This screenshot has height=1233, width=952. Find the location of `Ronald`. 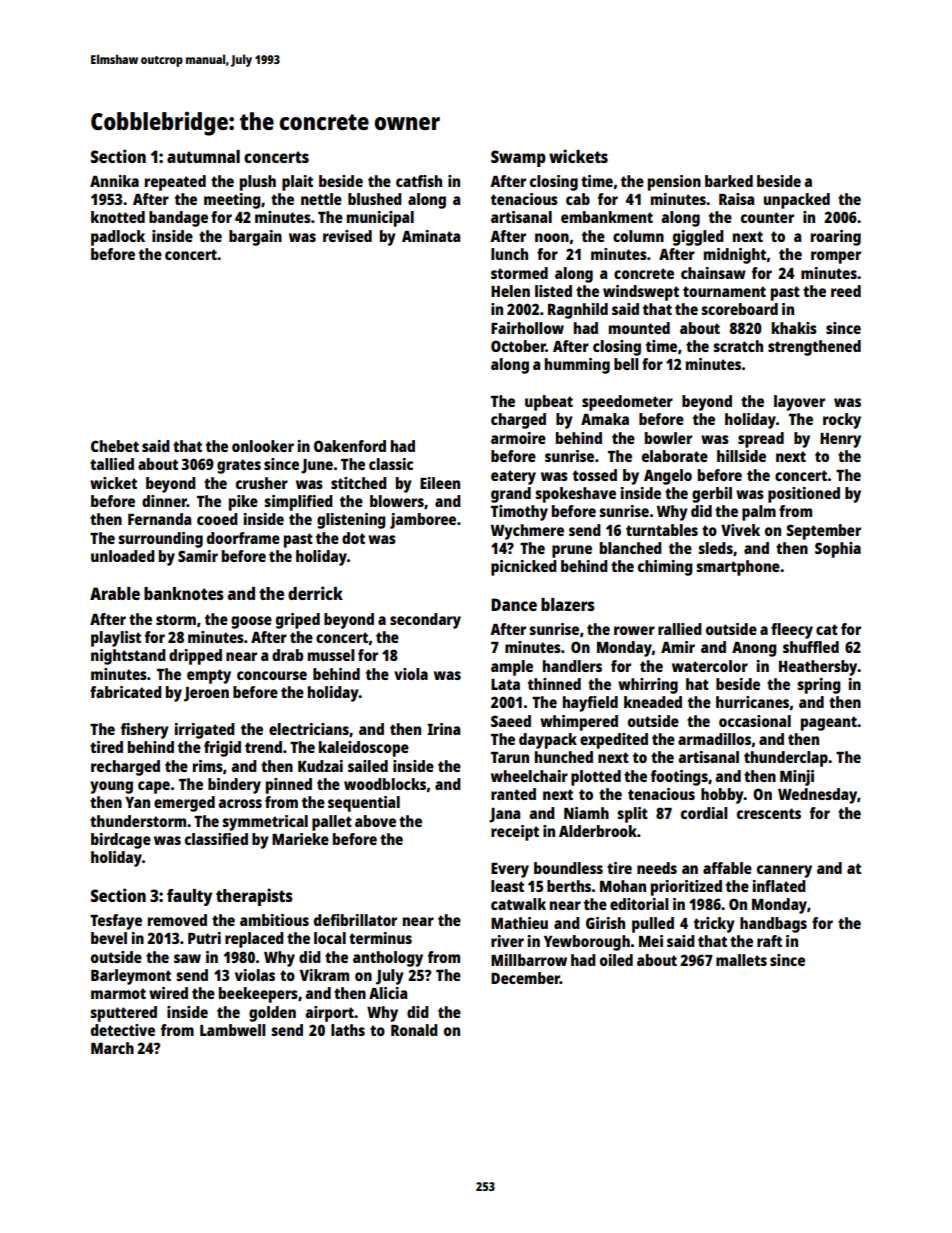

Ronald is located at coordinates (414, 1030).
